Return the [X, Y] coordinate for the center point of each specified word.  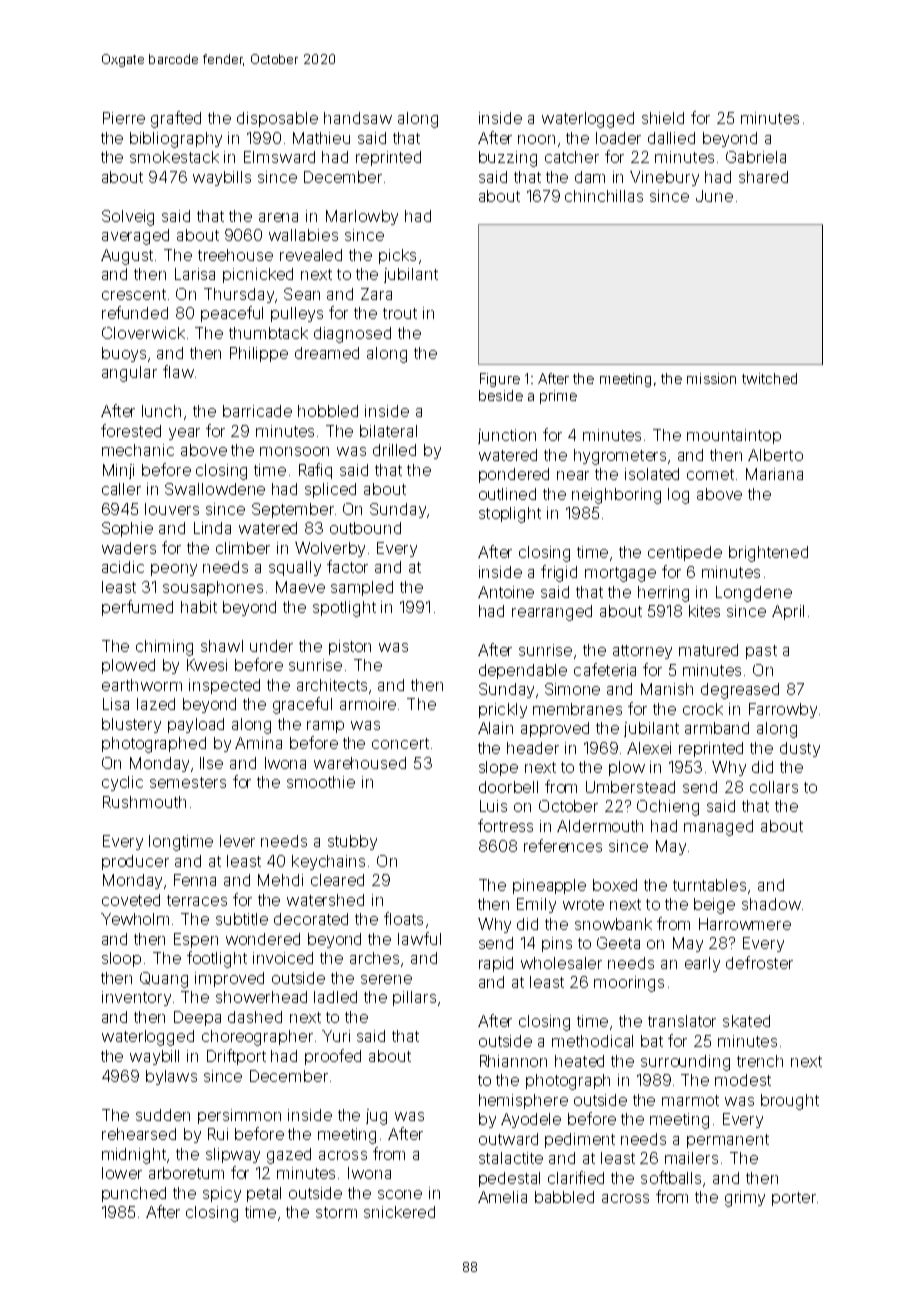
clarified [576, 1177]
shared [763, 177]
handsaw [358, 118]
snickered [399, 1212]
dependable [523, 671]
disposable [277, 119]
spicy [222, 1194]
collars [774, 787]
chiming [164, 648]
